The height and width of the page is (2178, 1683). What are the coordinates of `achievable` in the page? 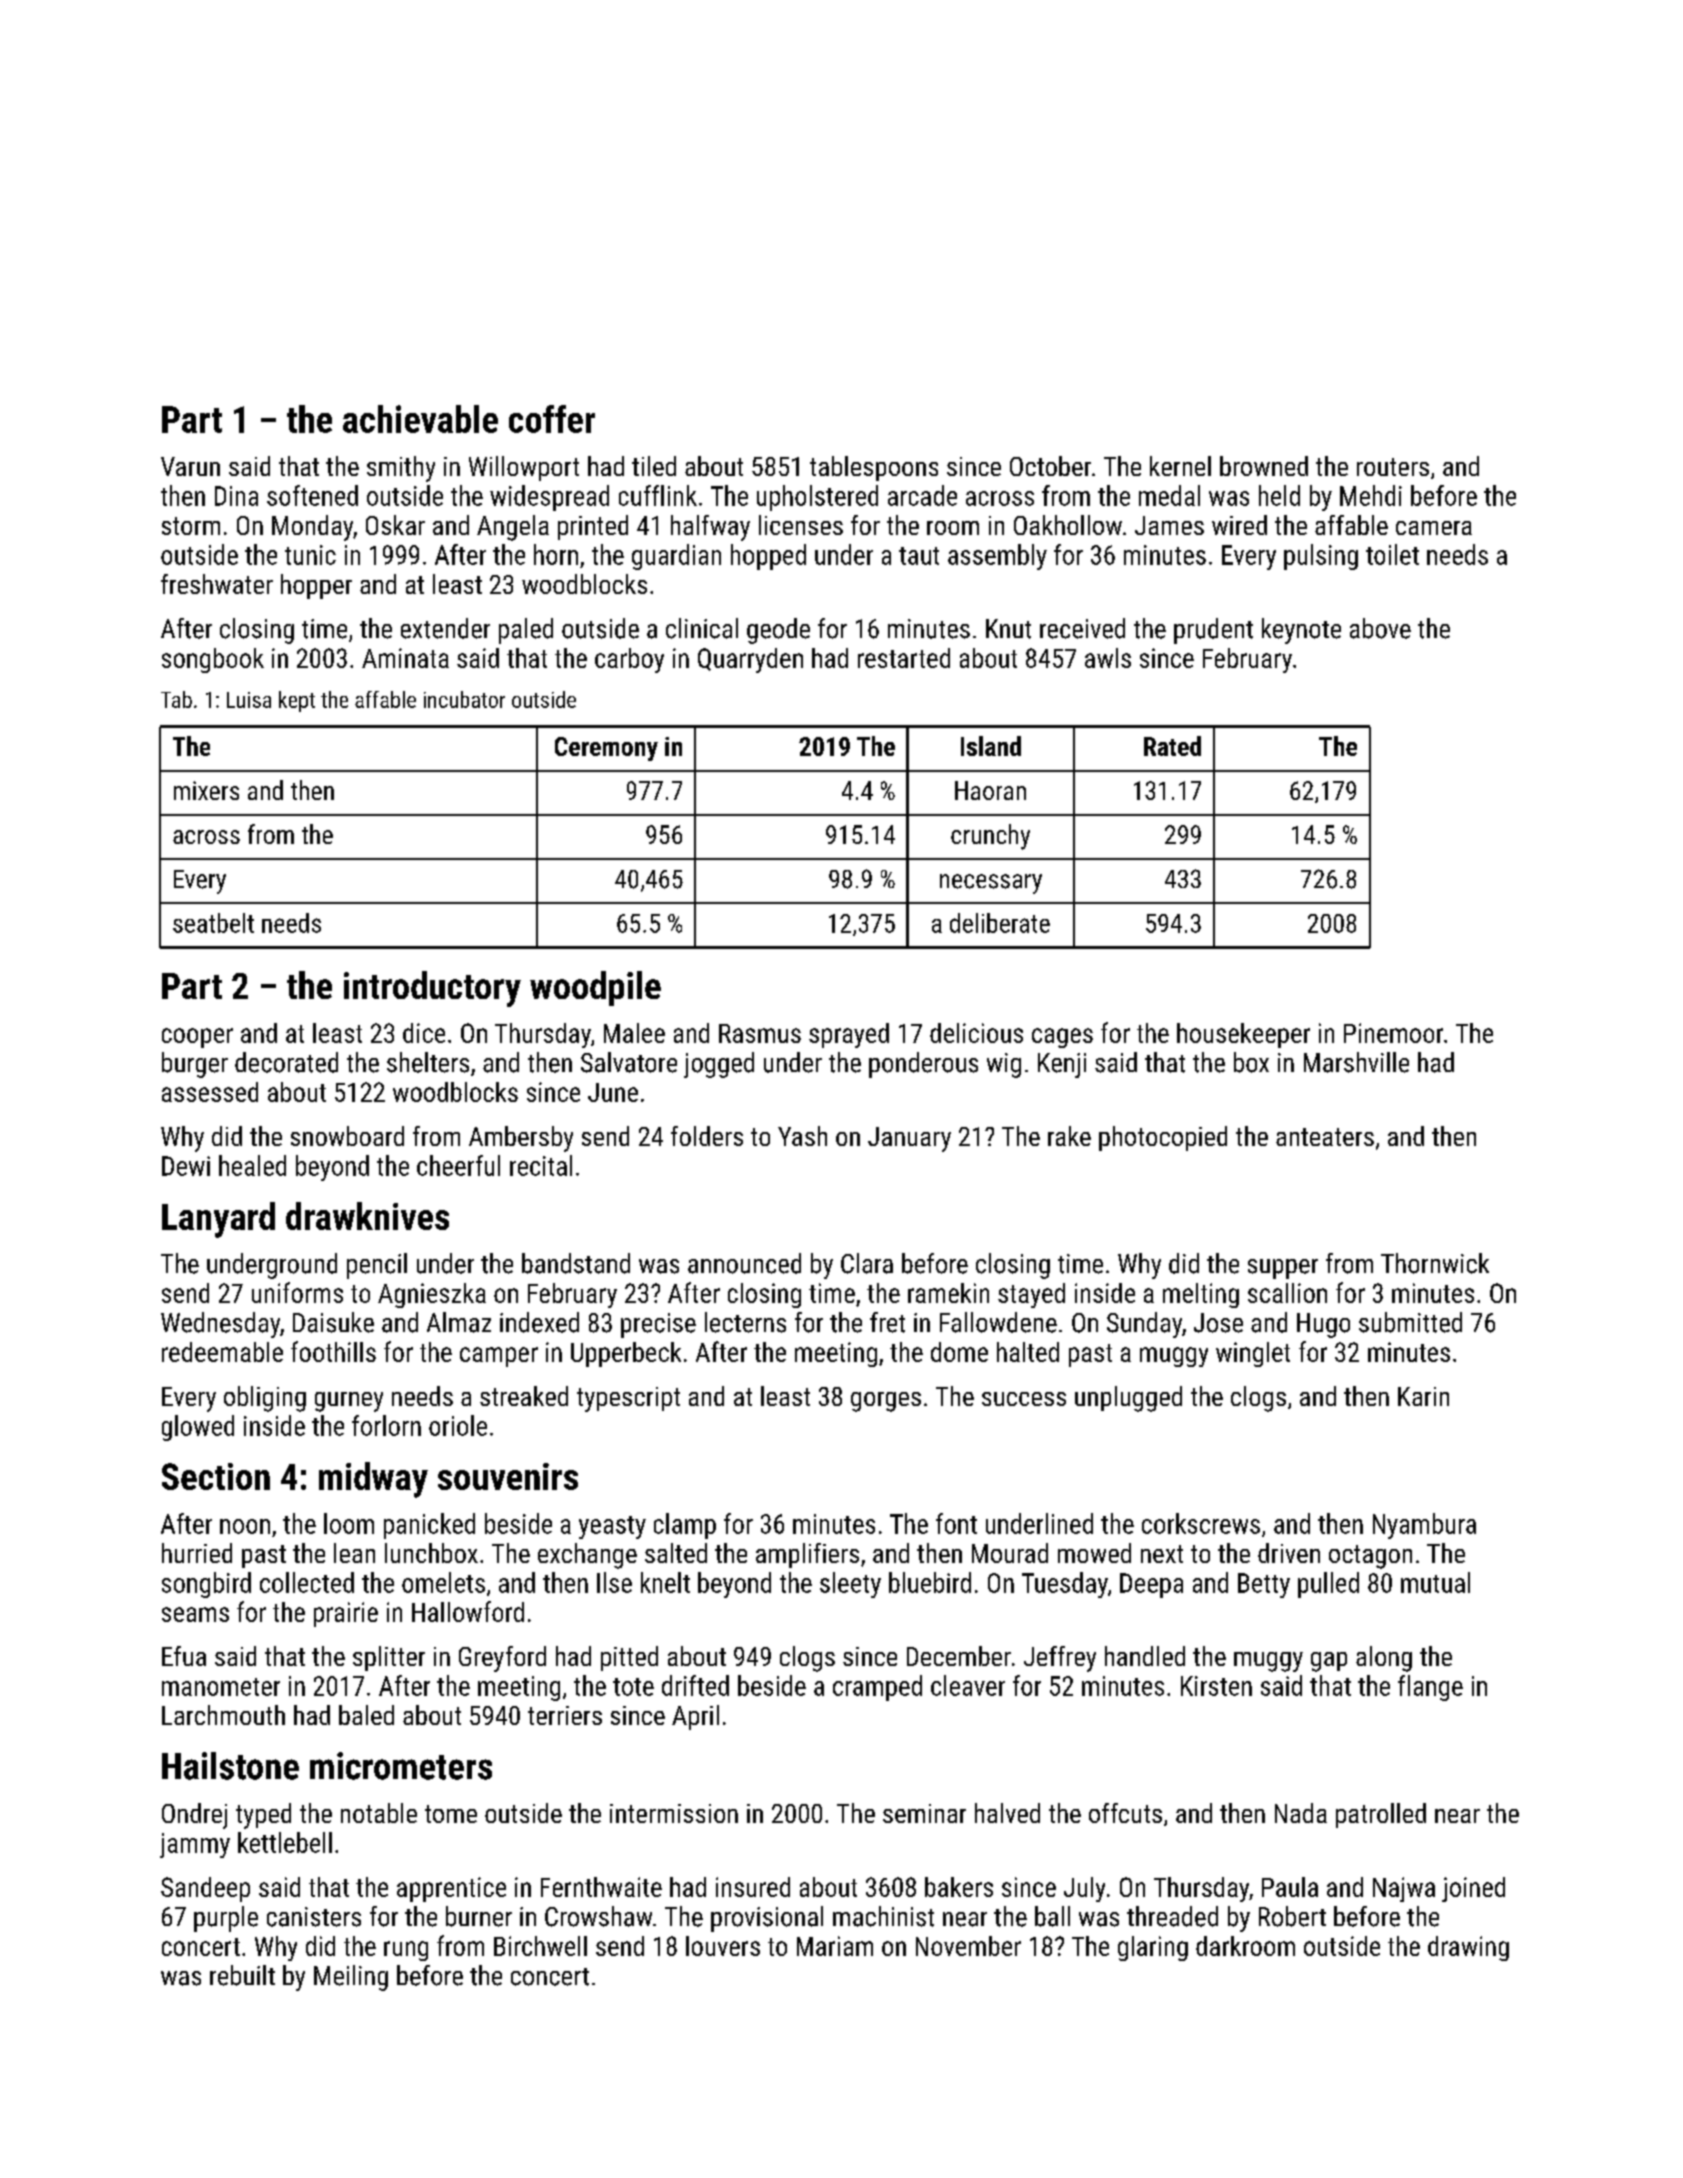 It's located at (420, 419).
